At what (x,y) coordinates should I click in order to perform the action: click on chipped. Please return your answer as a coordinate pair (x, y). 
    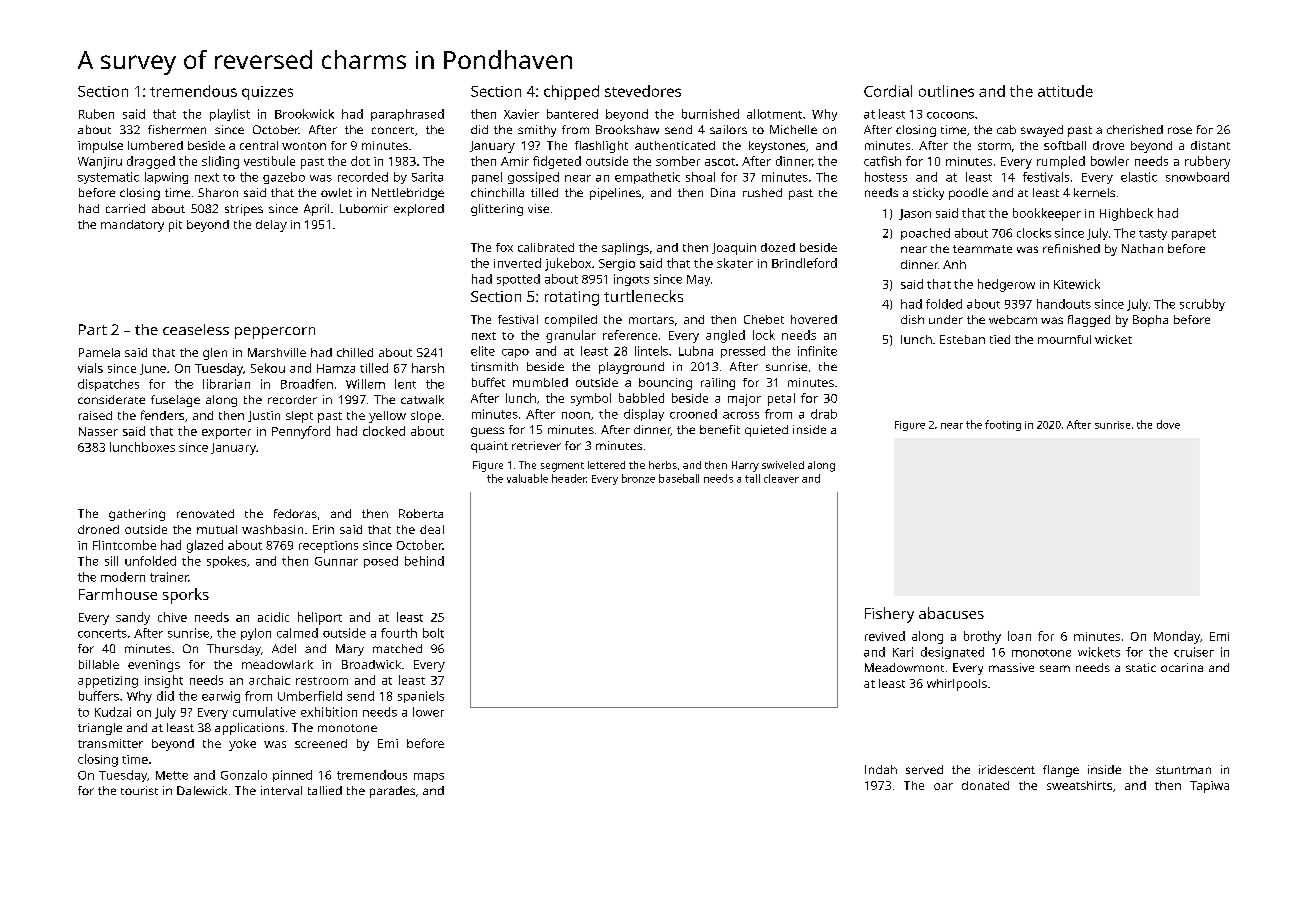
    Looking at the image, I should click on (571, 92).
